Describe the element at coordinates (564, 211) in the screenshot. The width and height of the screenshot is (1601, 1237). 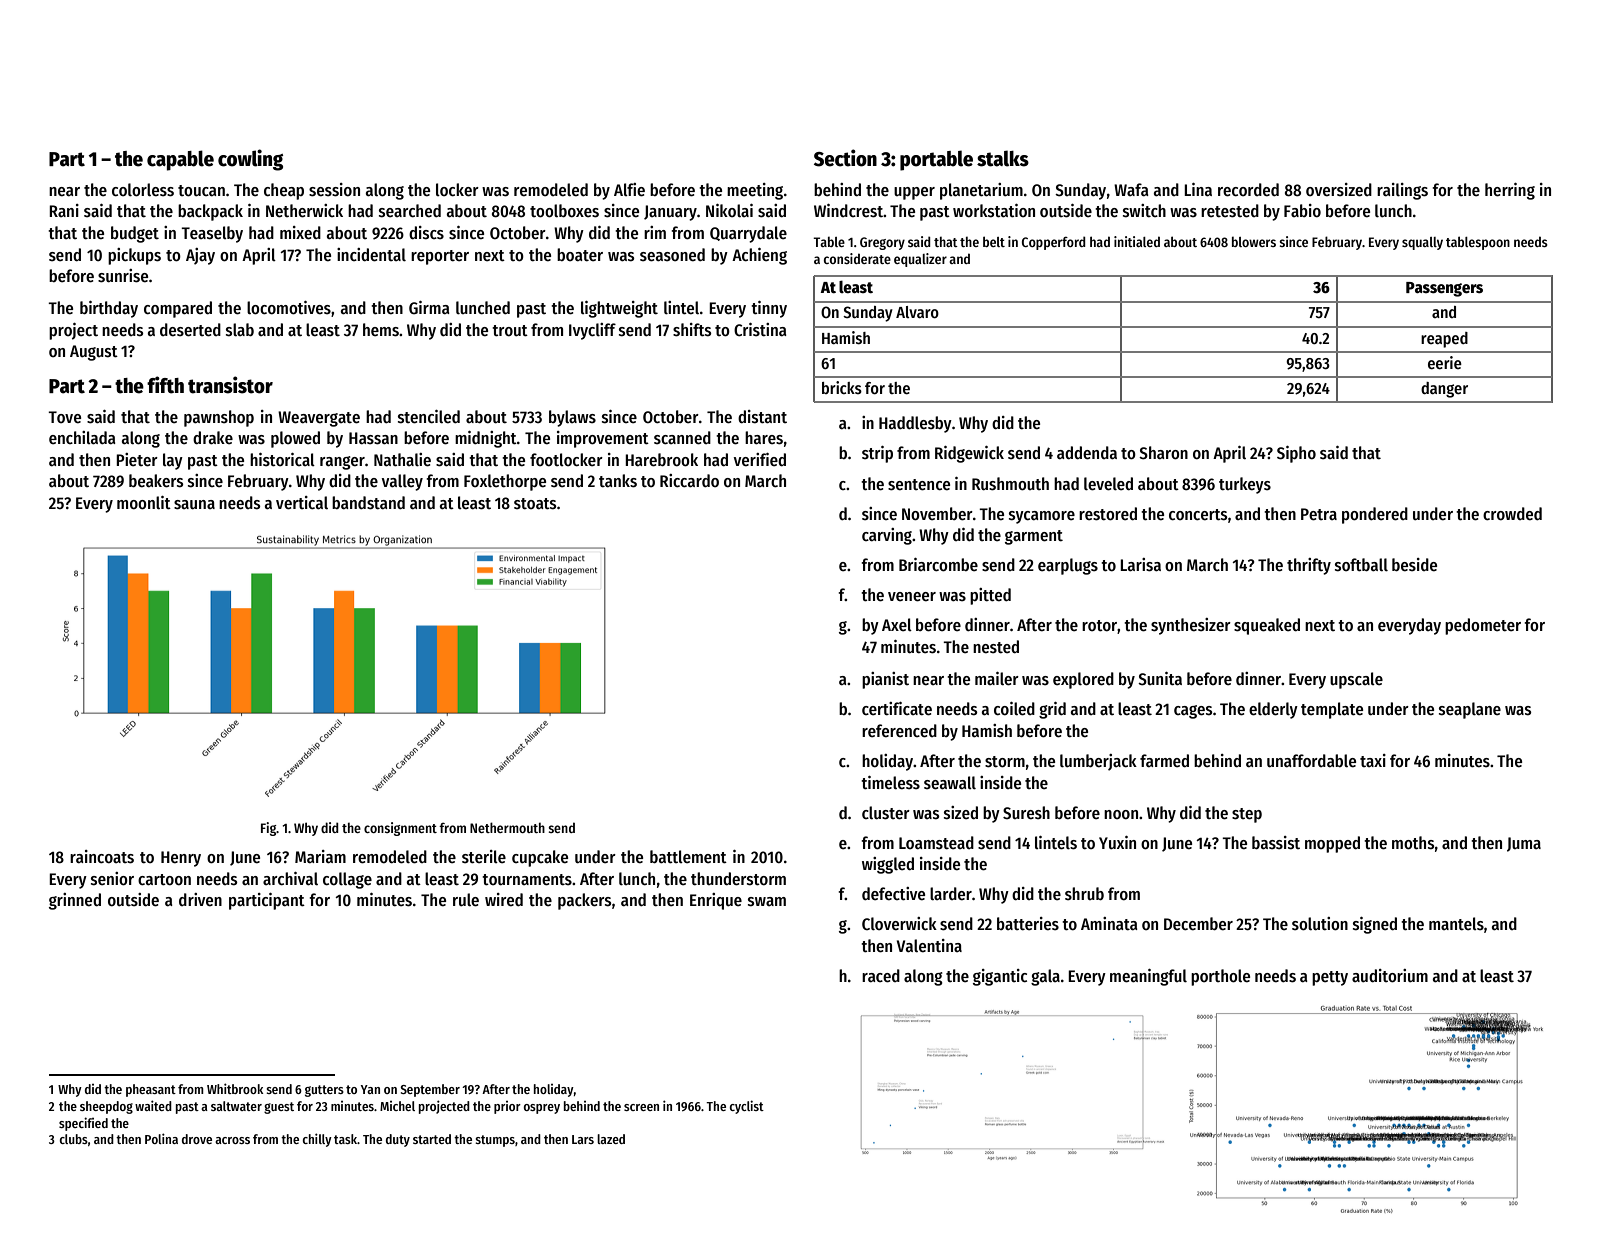
I see `toolboxes` at that location.
